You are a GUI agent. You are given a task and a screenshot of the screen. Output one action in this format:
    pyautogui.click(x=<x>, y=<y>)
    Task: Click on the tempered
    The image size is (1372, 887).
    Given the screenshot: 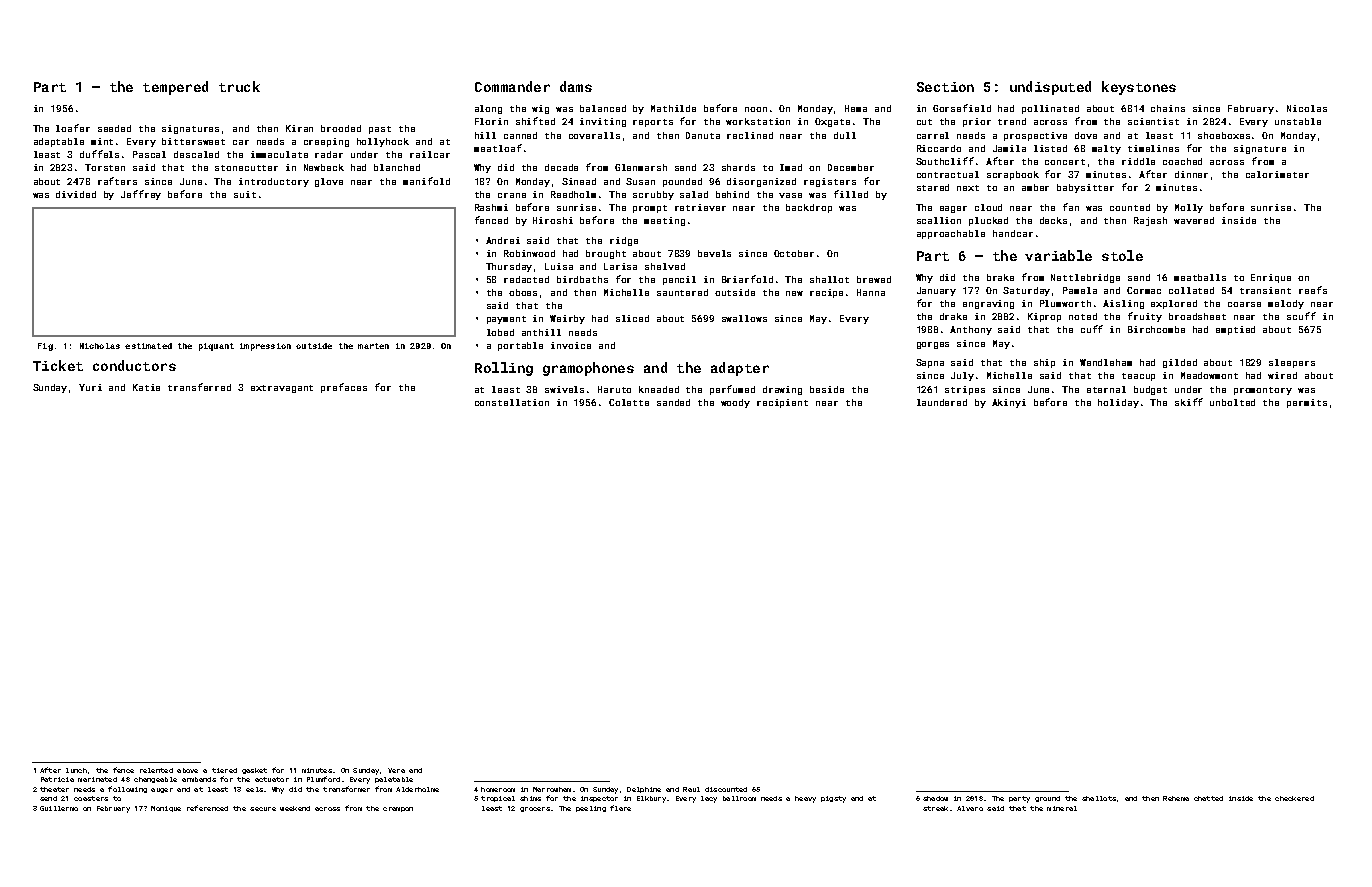 What is the action you would take?
    pyautogui.click(x=175, y=88)
